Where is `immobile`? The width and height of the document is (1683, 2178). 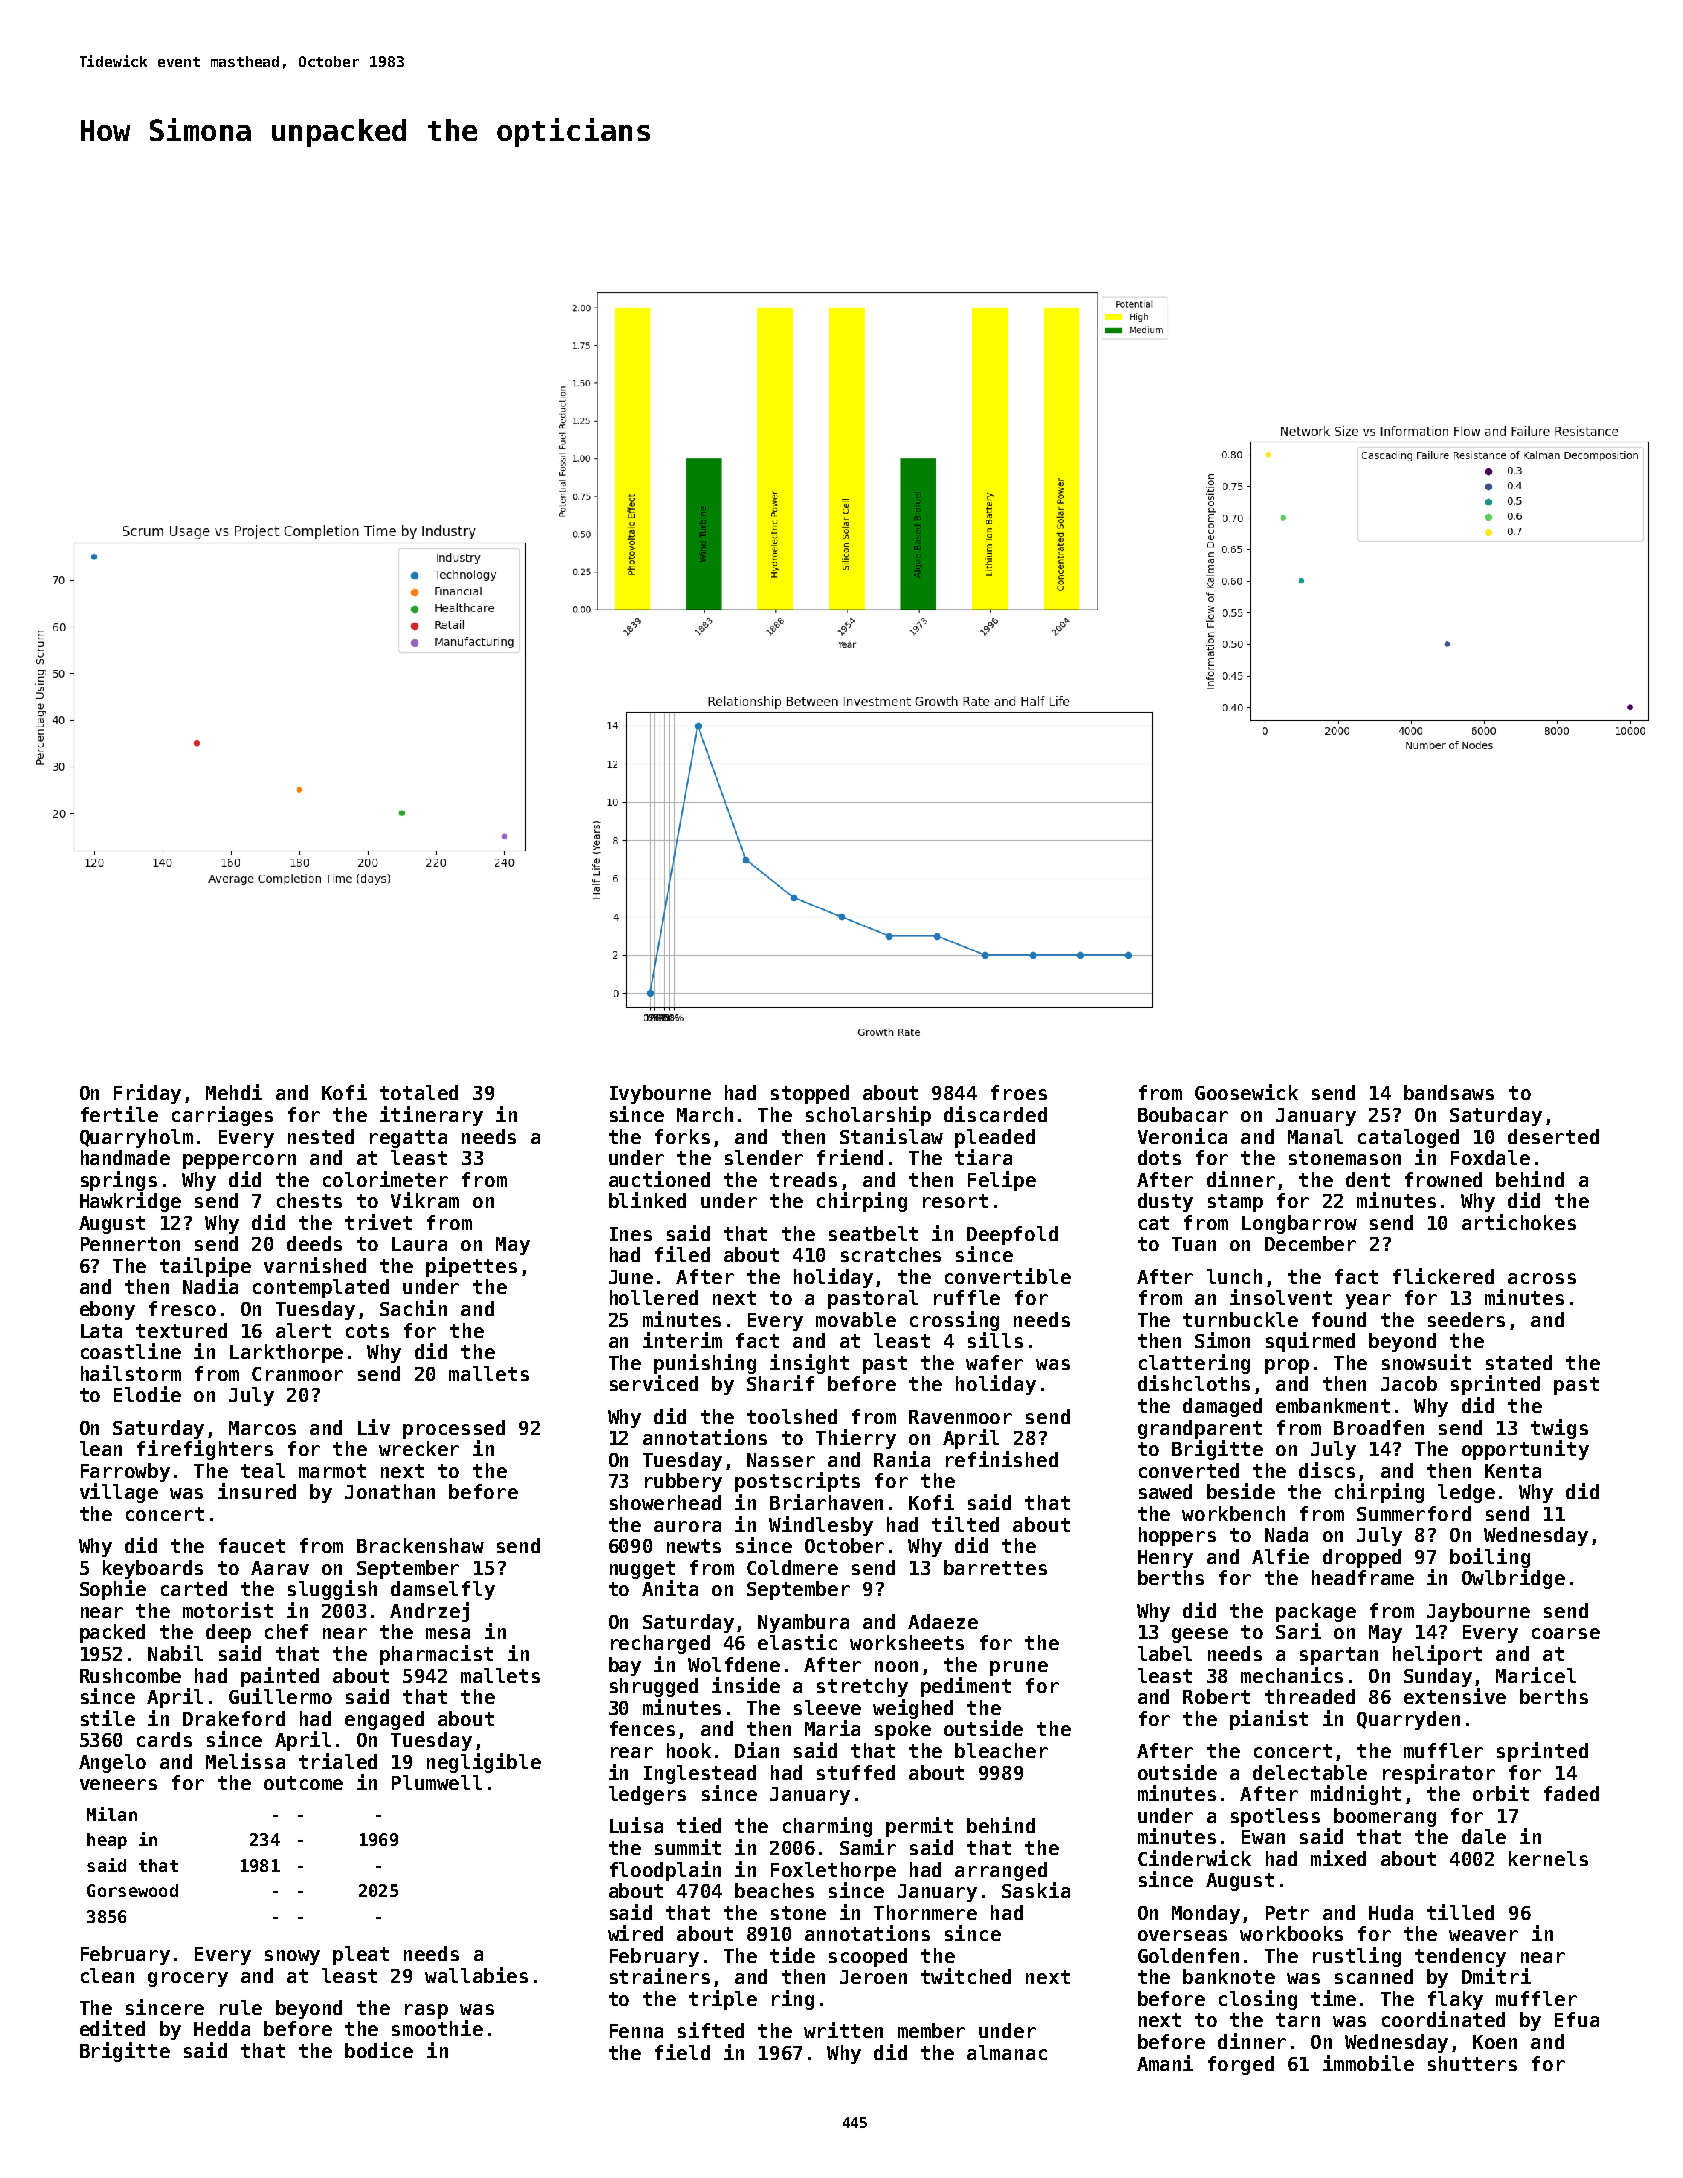 immobile is located at coordinates (1368, 2063).
